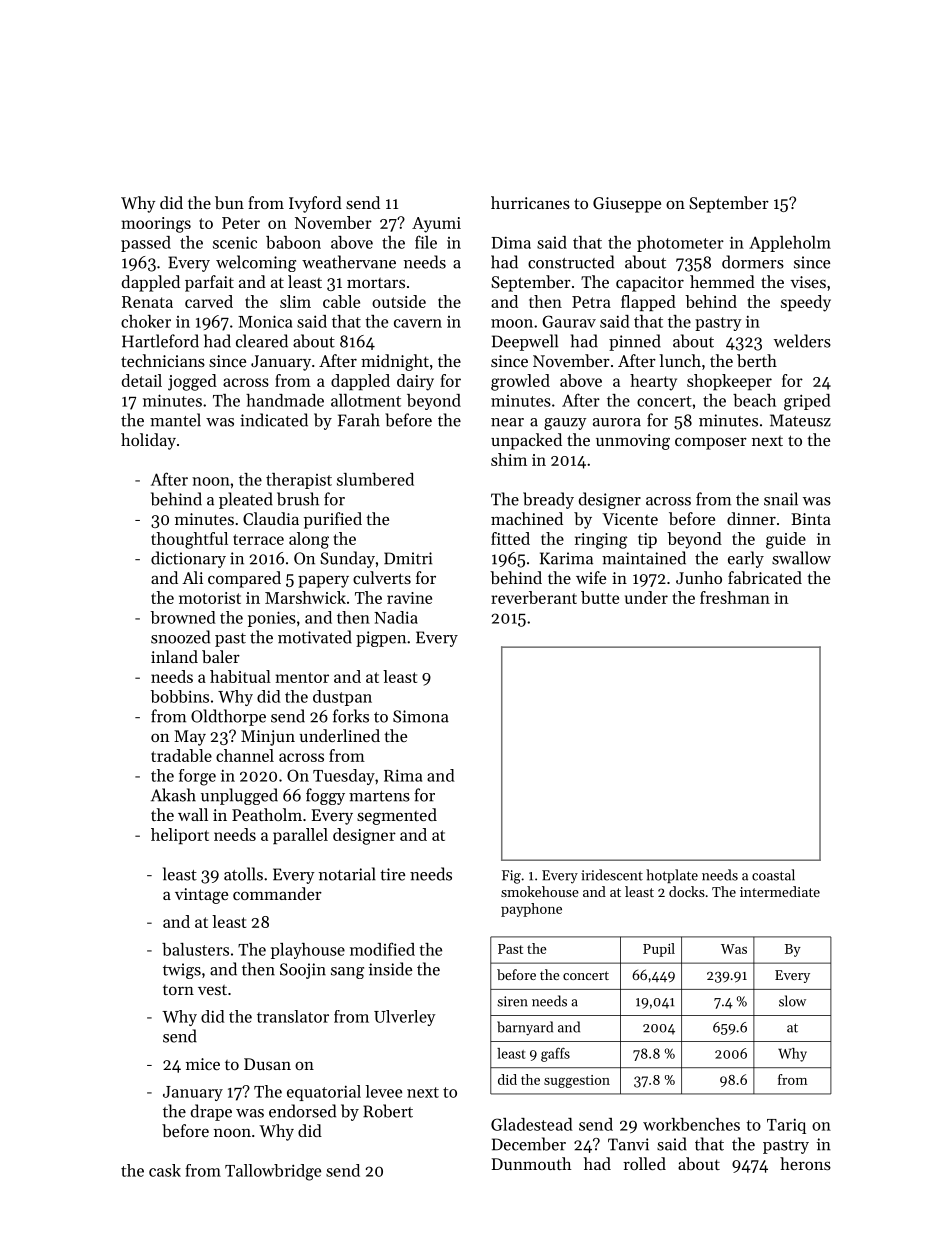 This document has height=1233, width=952. Describe the element at coordinates (509, 459) in the document. I see `shim` at that location.
